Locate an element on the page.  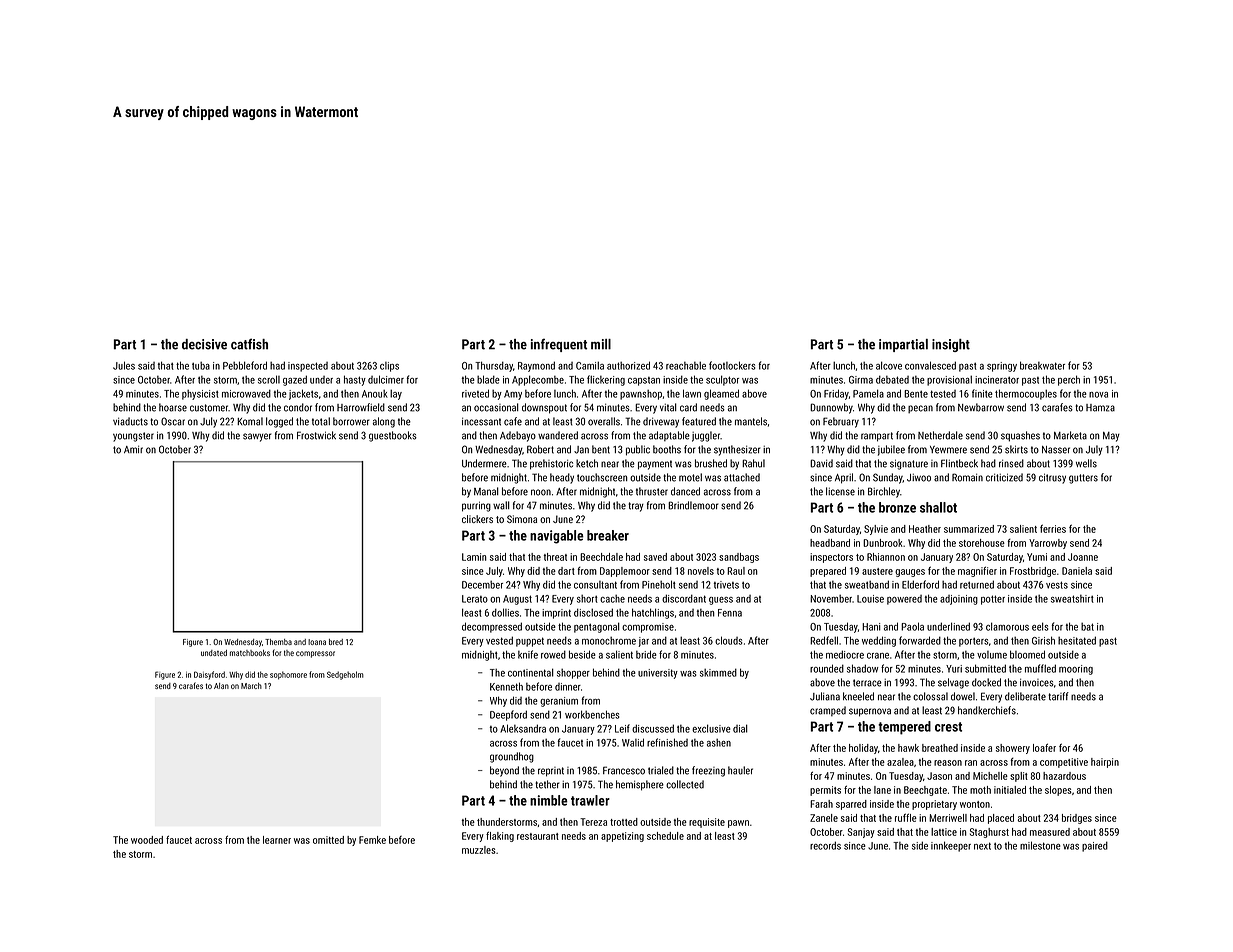
Amir is located at coordinates (133, 449).
